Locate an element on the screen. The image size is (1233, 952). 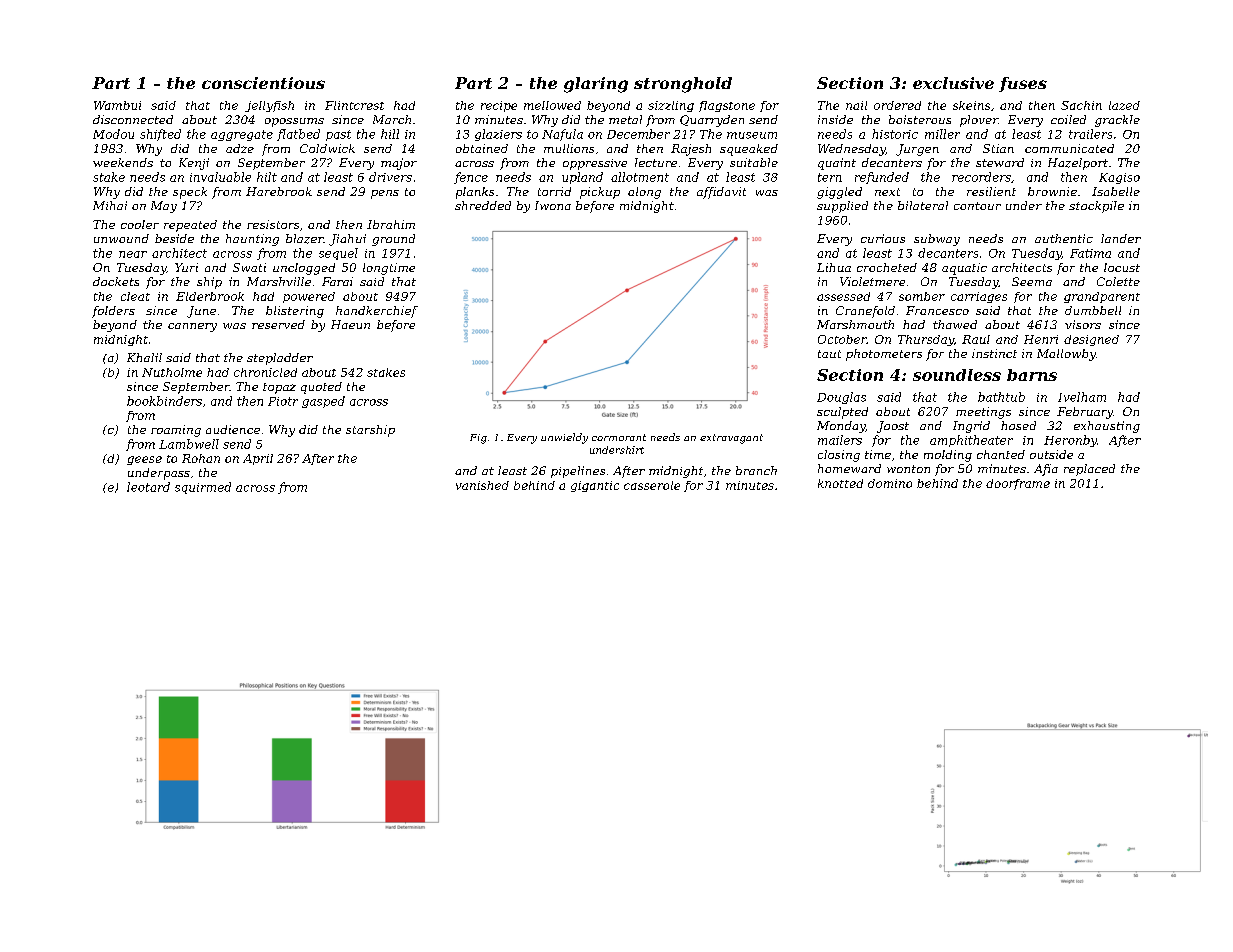
geese is located at coordinates (144, 460).
